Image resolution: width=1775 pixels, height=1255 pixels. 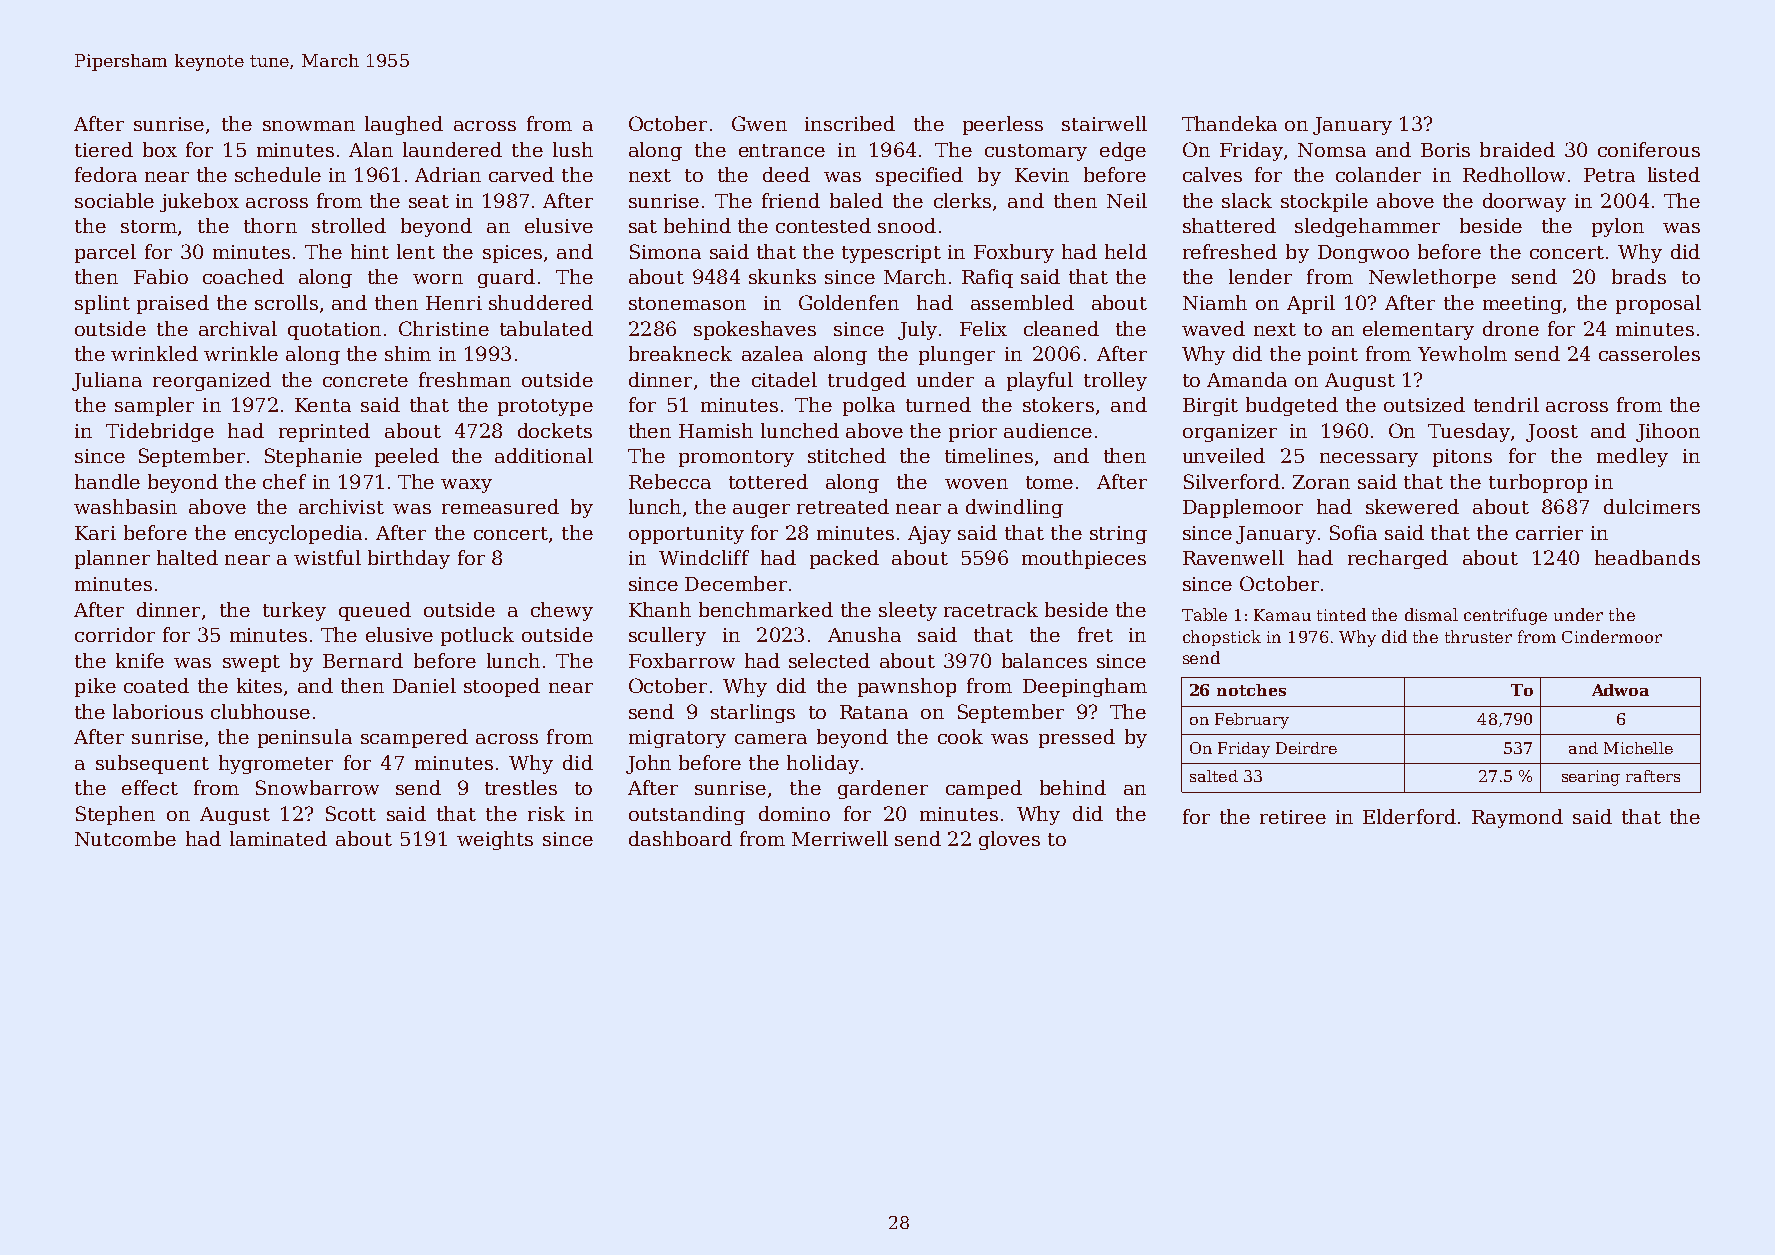 What do you see at coordinates (495, 840) in the screenshot?
I see `weights` at bounding box center [495, 840].
